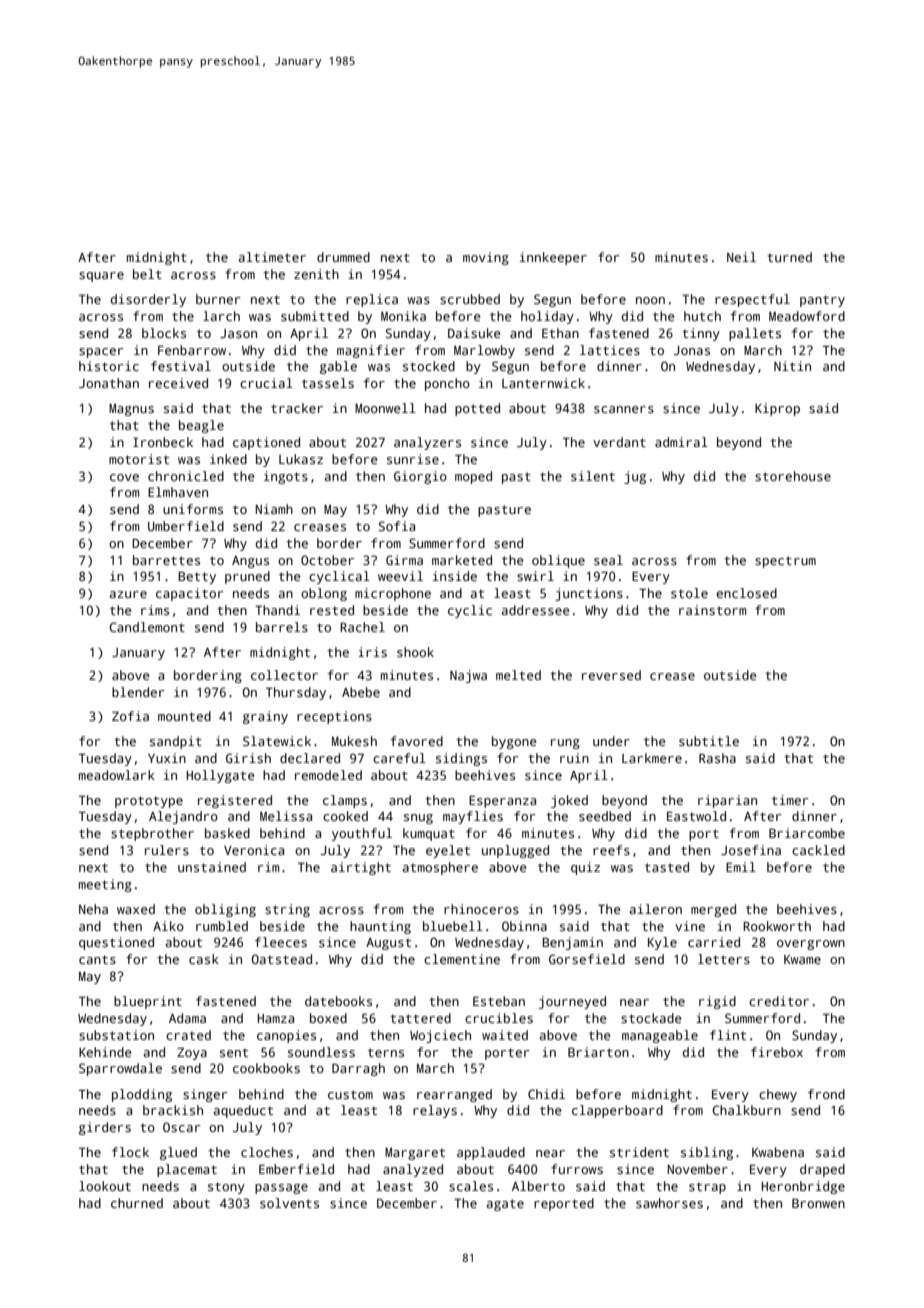  Describe the element at coordinates (167, 850) in the document. I see `rulers` at that location.
